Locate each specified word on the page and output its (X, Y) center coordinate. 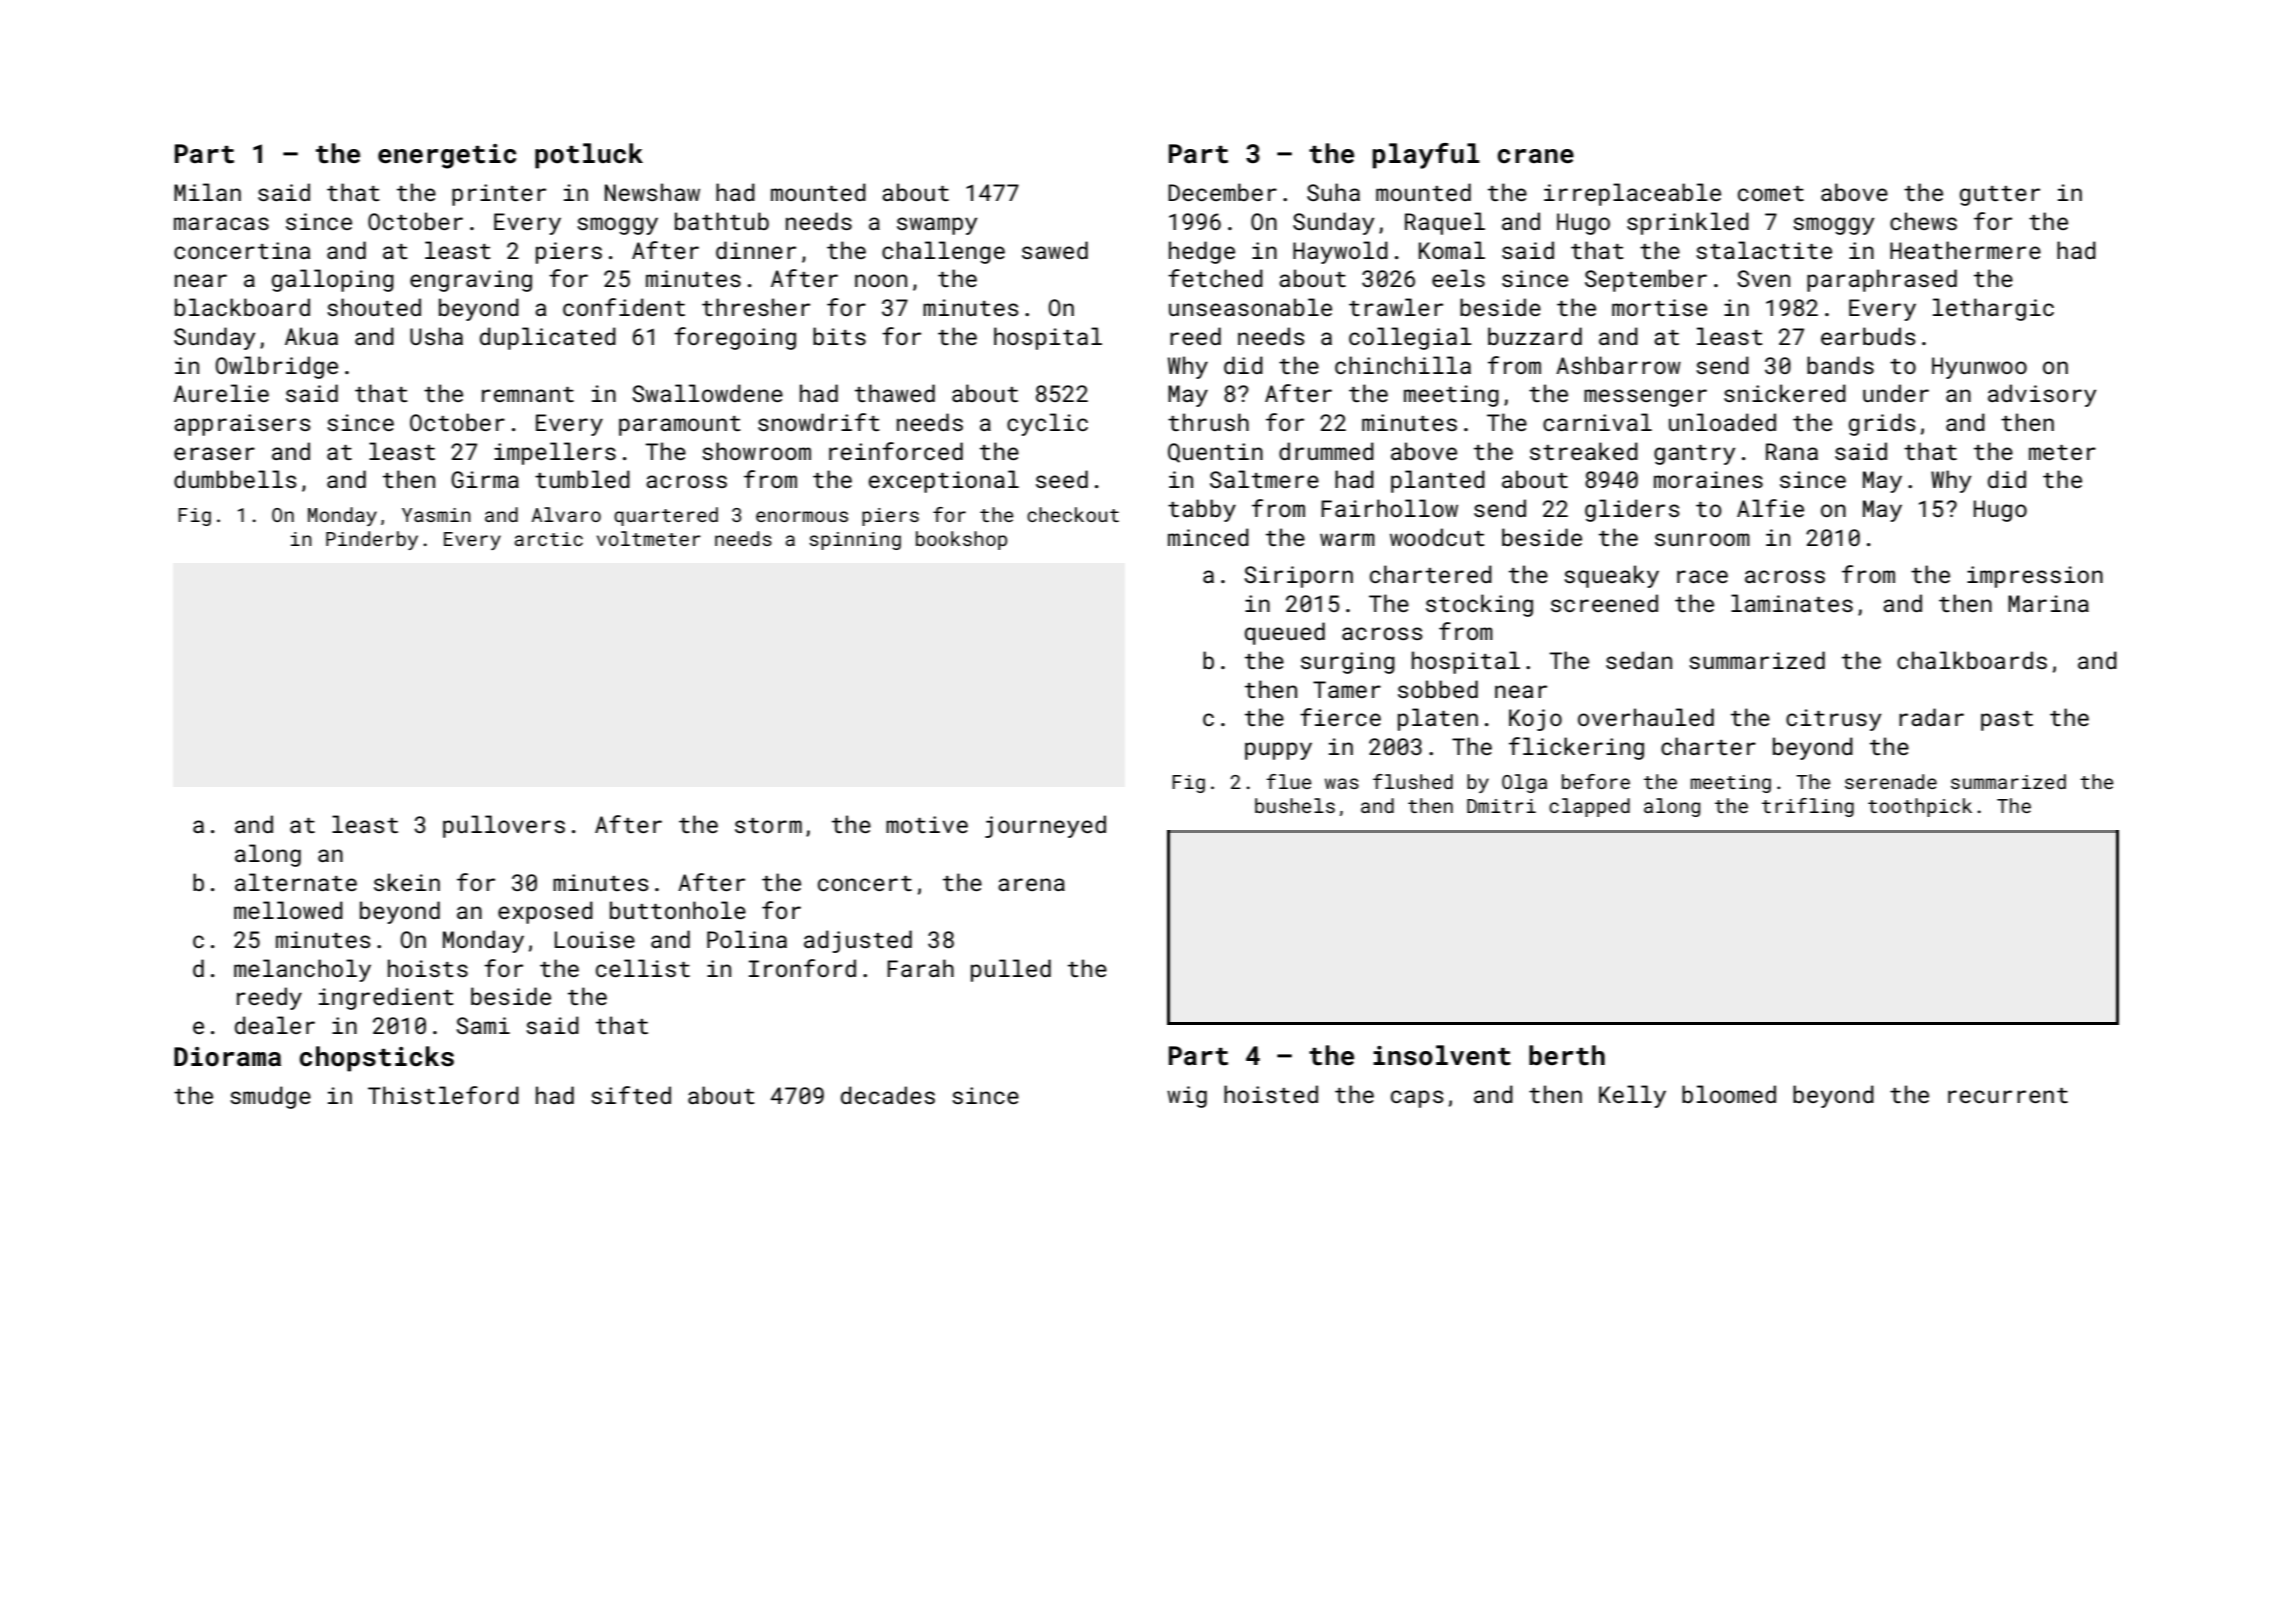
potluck (589, 156)
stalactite (1764, 250)
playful (1426, 156)
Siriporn (1298, 577)
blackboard (242, 307)
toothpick (1920, 807)
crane (1535, 156)
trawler (1396, 307)
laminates (1792, 603)
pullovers (504, 826)
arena (1031, 884)
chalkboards (1972, 660)
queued (1285, 633)
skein (407, 882)
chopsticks (376, 1059)
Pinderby (372, 540)
